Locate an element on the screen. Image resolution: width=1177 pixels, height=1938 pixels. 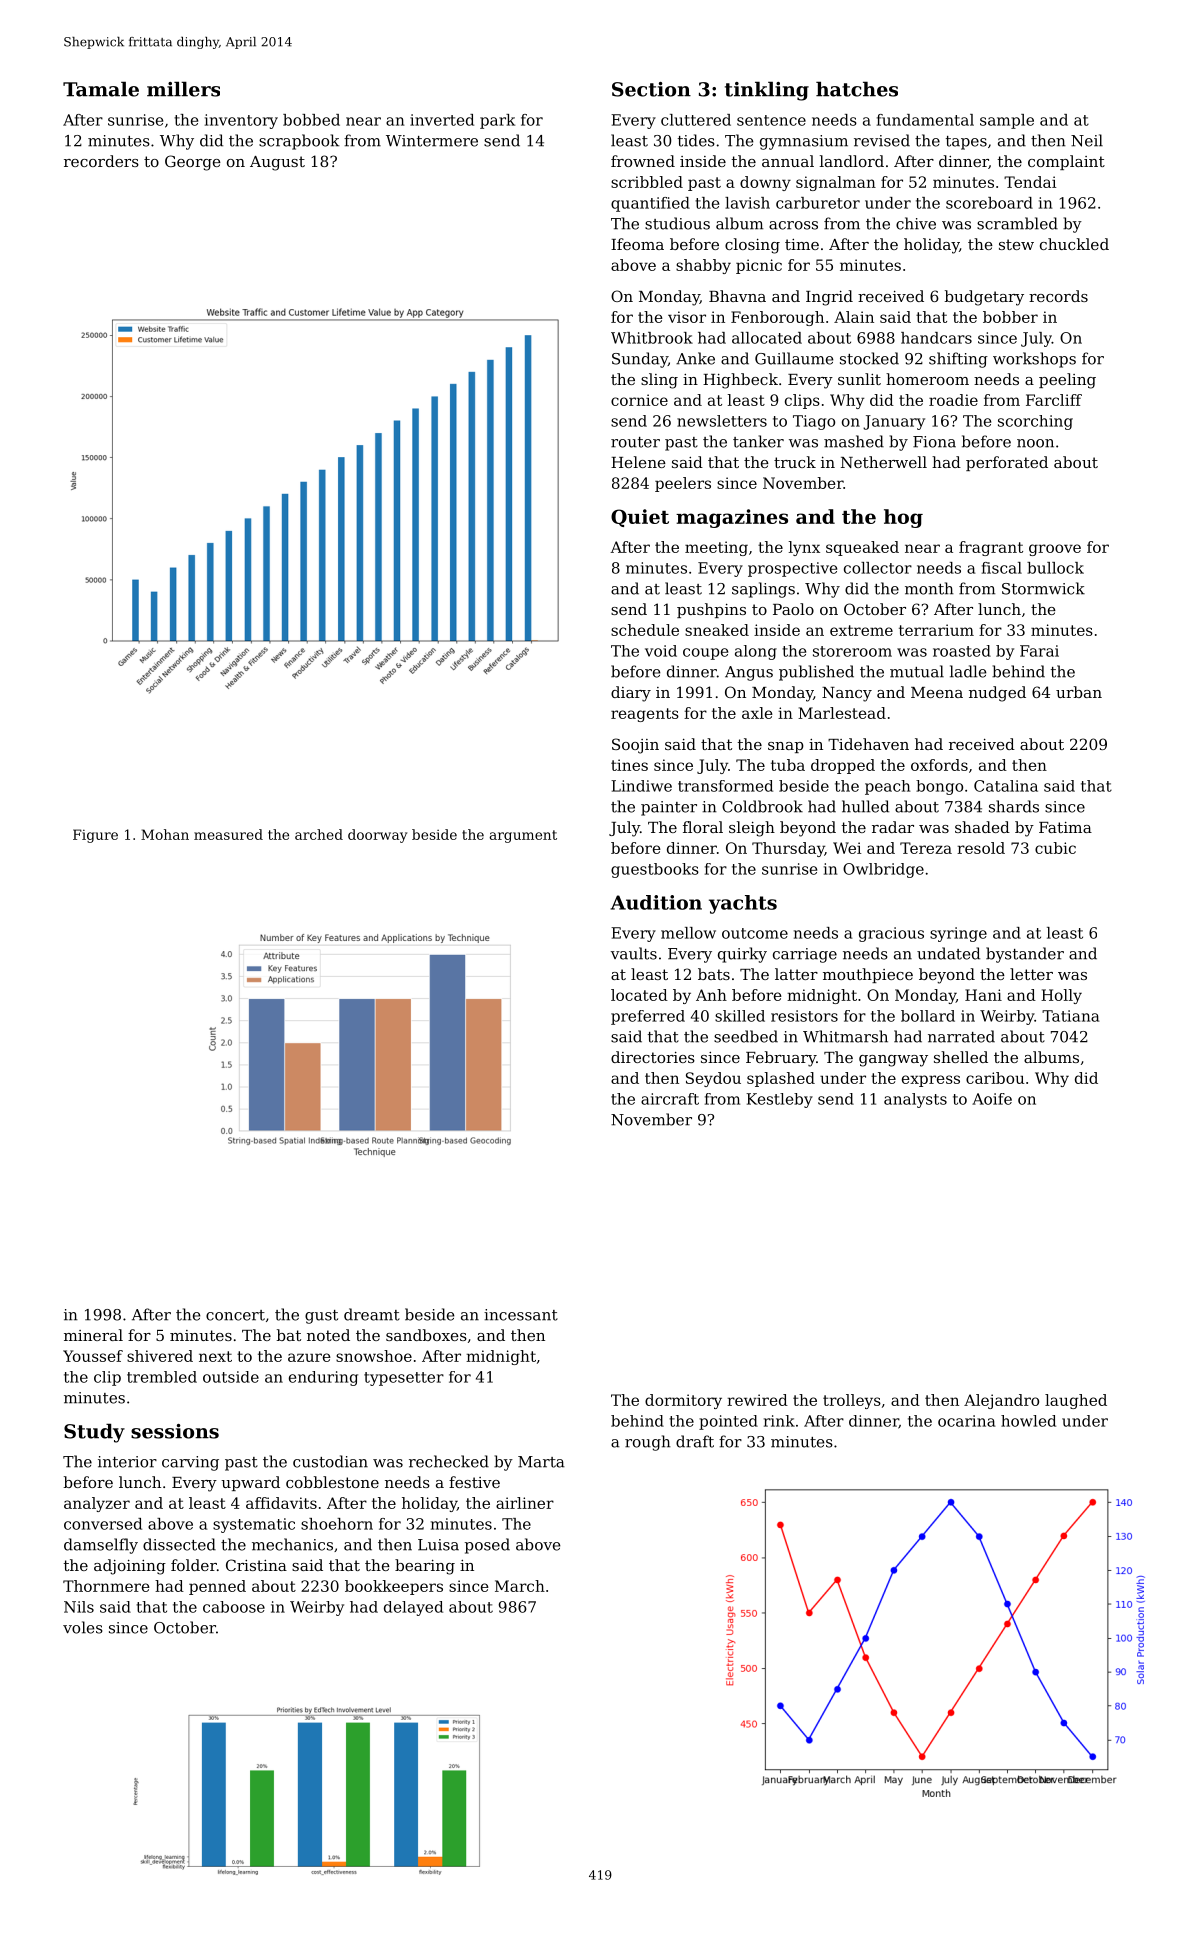
arched is located at coordinates (319, 834).
